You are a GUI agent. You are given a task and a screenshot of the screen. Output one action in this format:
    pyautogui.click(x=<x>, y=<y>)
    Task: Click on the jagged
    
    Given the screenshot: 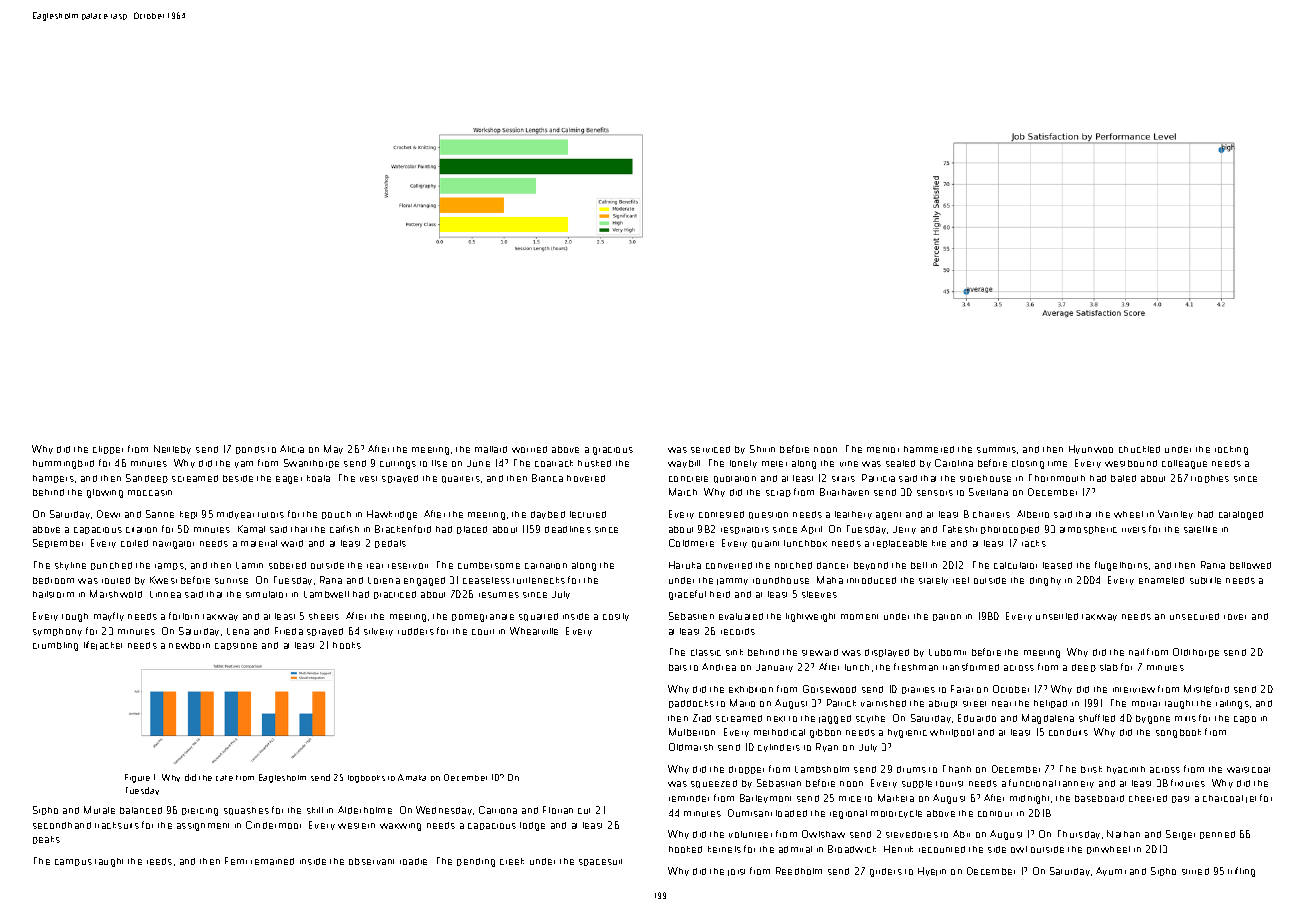 What is the action you would take?
    pyautogui.click(x=835, y=719)
